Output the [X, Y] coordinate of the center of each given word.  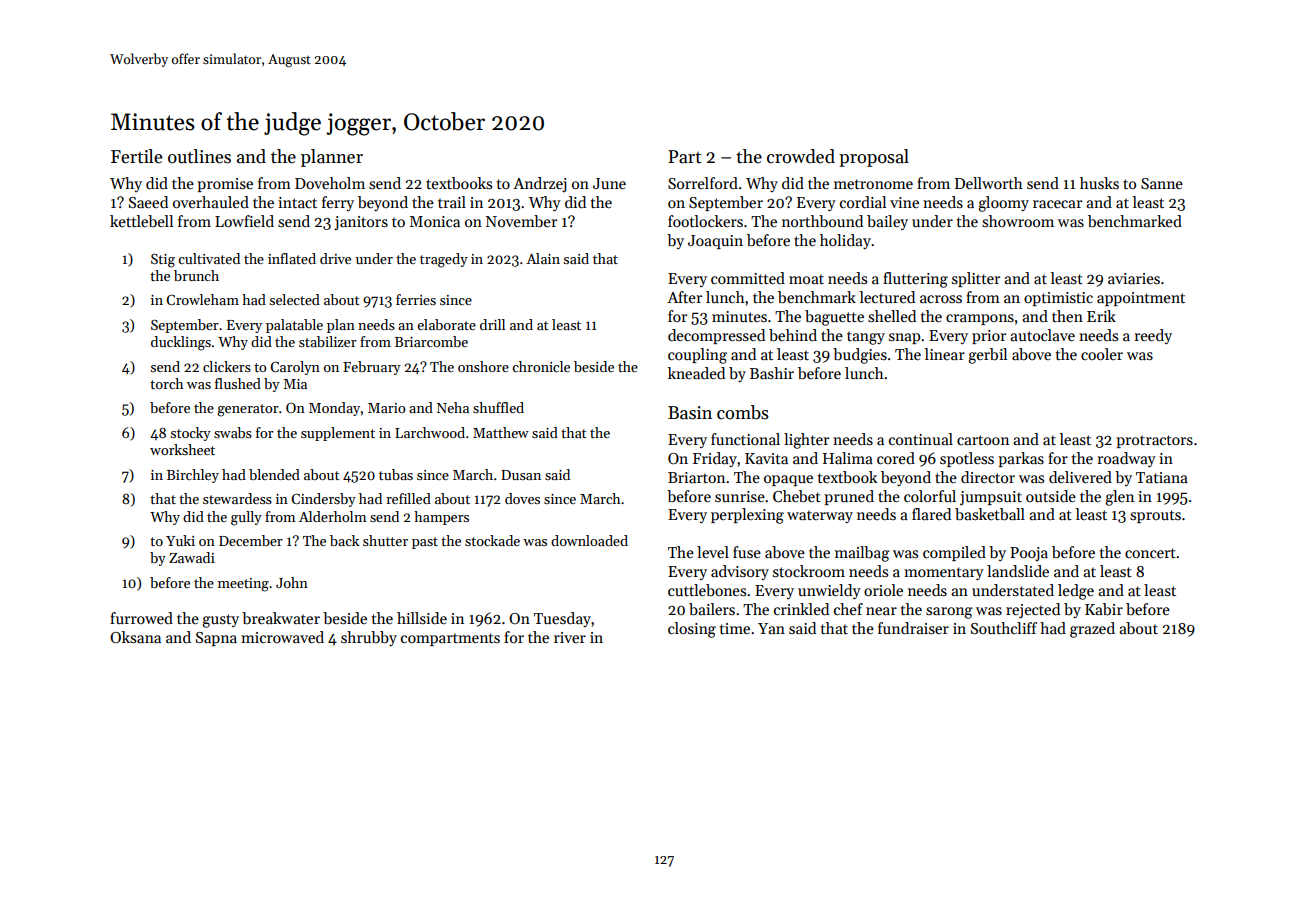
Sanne [1162, 183]
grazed [1092, 630]
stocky [191, 434]
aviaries [1134, 278]
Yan [771, 628]
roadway [1126, 459]
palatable [294, 326]
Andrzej [540, 184]
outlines [199, 156]
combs [743, 412]
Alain [543, 258]
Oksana [135, 637]
